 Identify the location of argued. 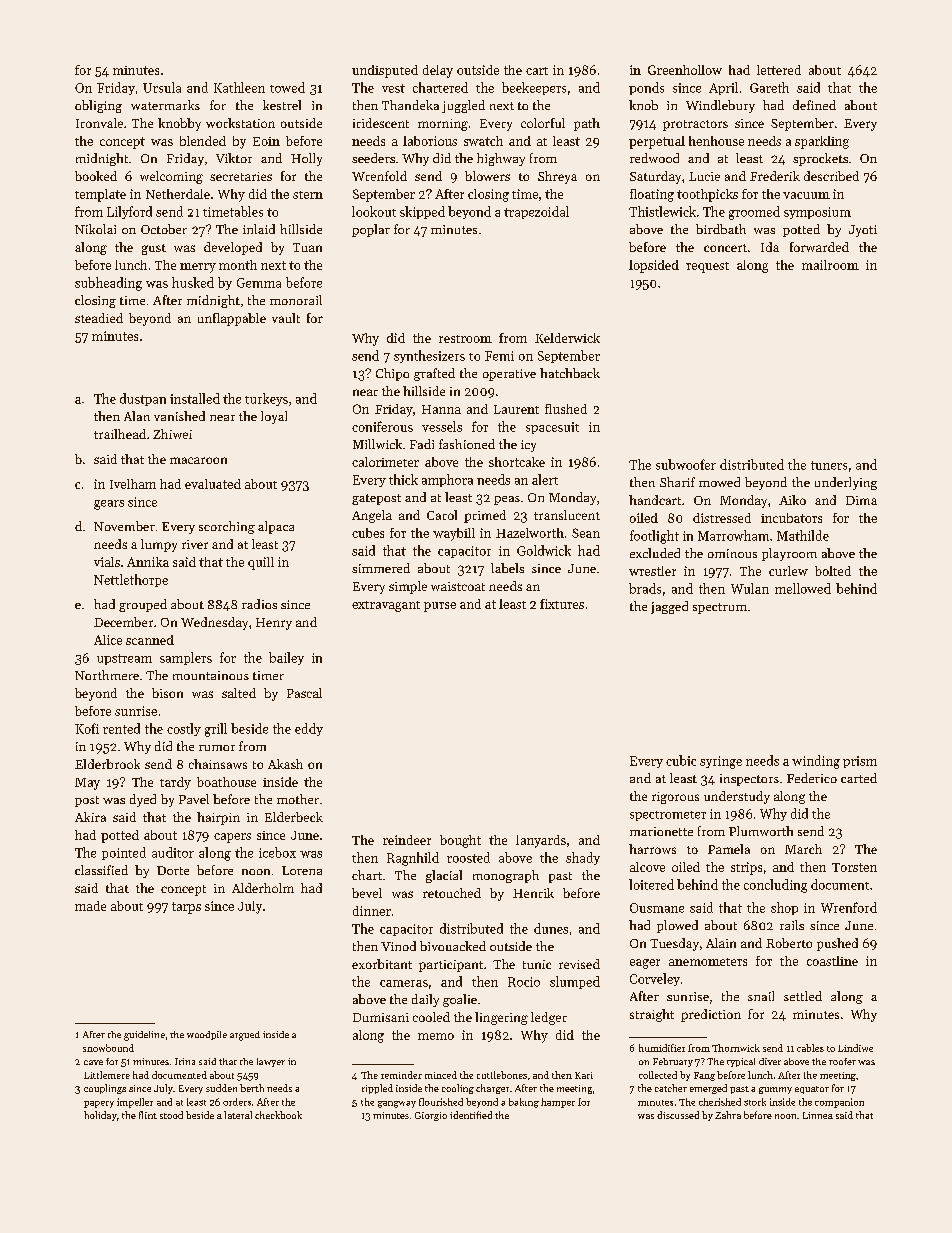
(245, 1036).
